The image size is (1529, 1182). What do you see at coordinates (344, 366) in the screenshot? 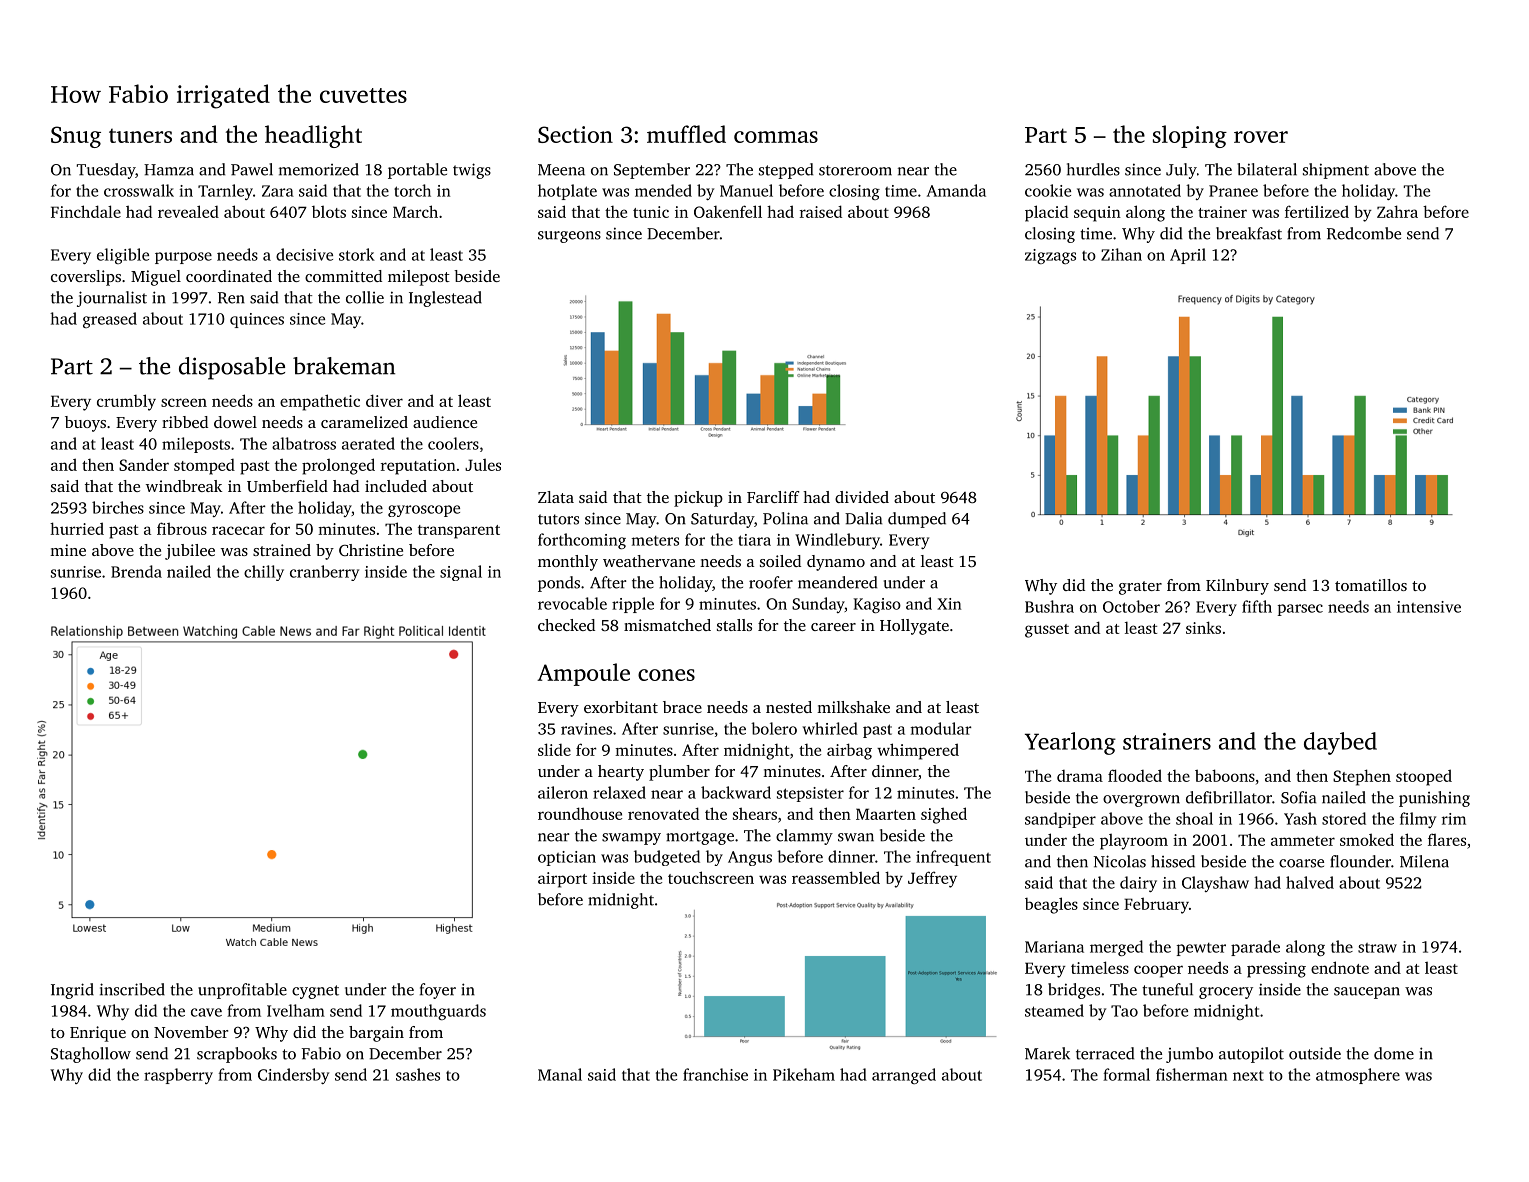
I see `brakeman` at bounding box center [344, 366].
